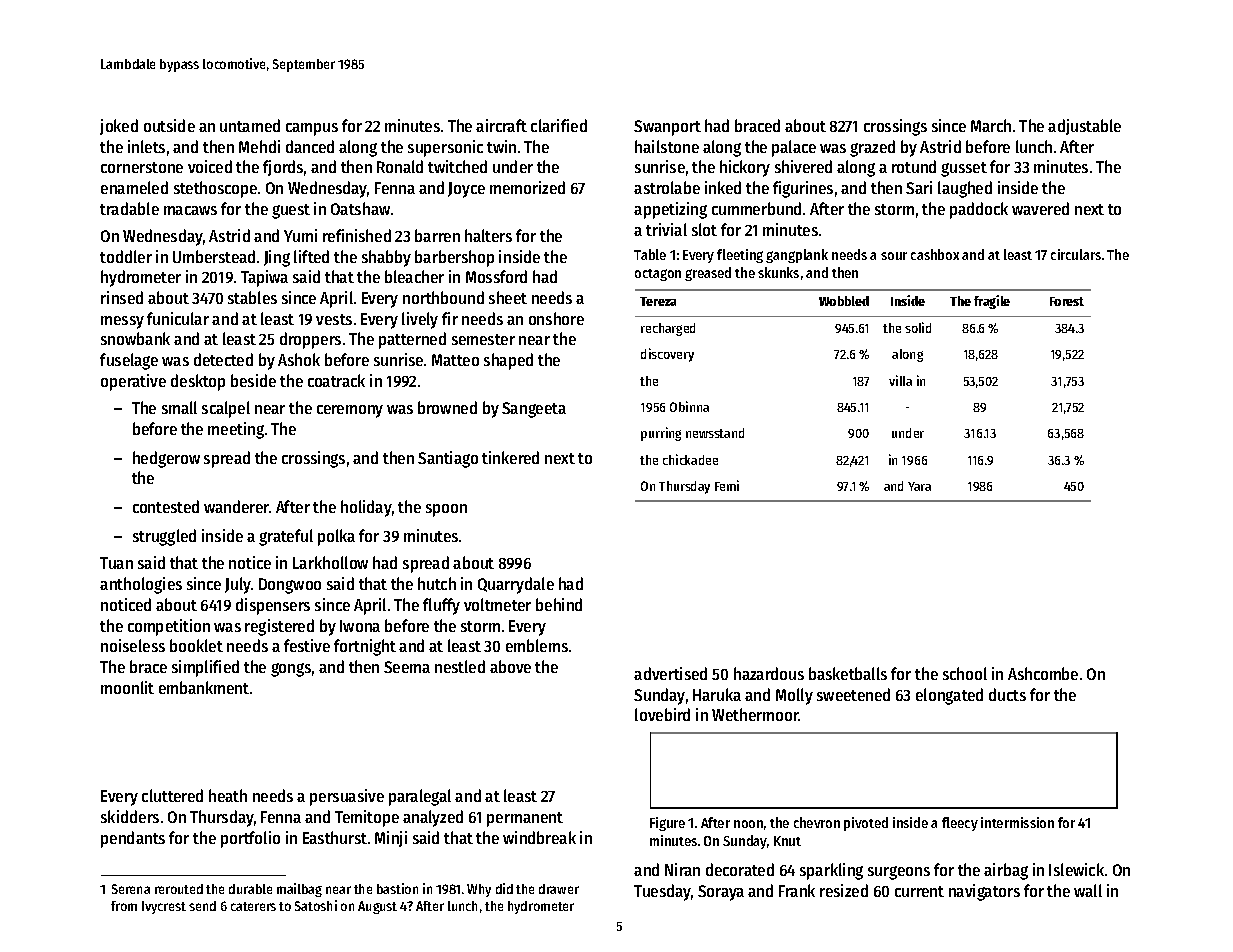 This screenshot has height=952, width=1233. What do you see at coordinates (831, 871) in the screenshot?
I see `sparkling` at bounding box center [831, 871].
